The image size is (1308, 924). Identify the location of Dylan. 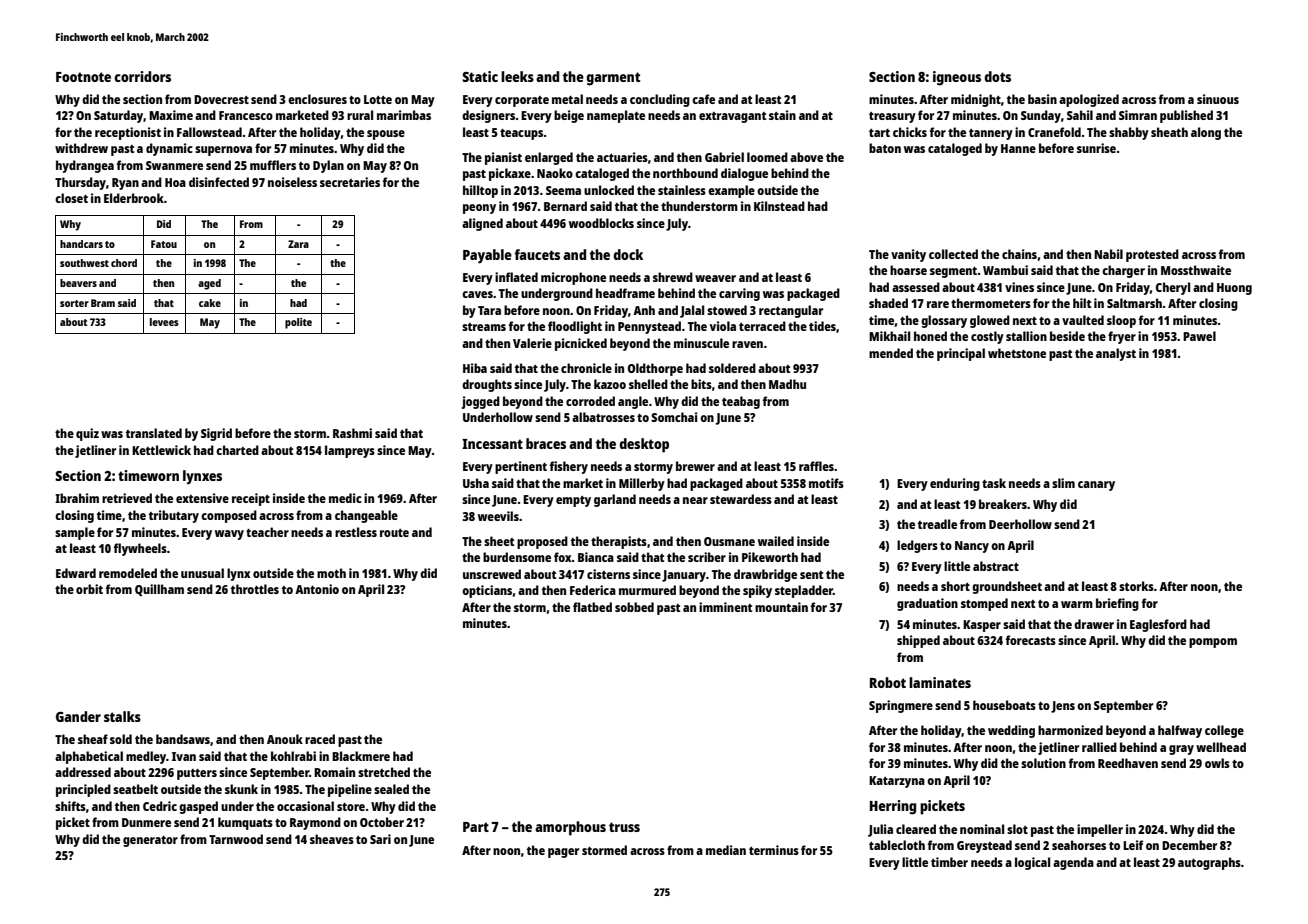
(328, 166).
